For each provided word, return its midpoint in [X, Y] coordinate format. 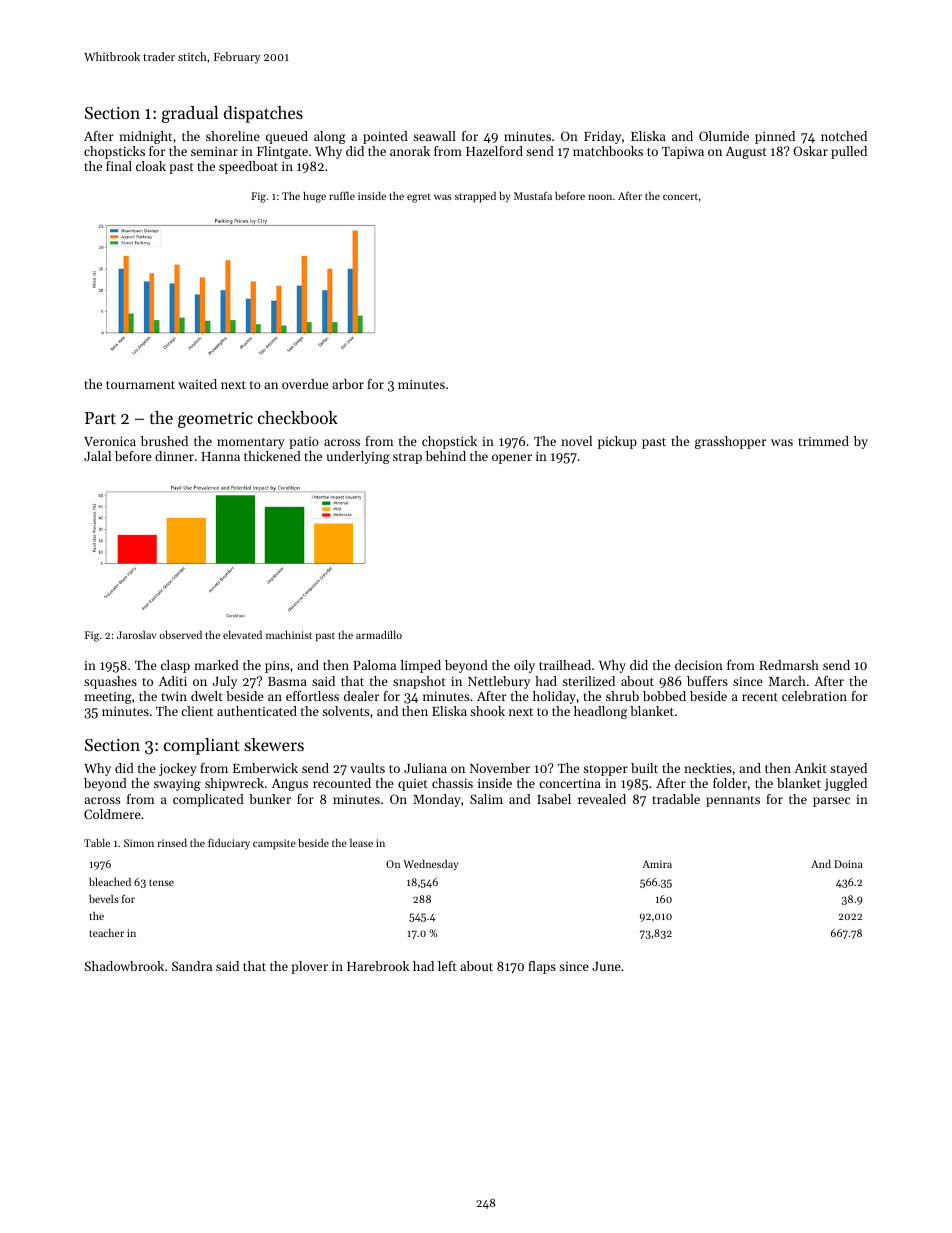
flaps [542, 967]
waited [197, 384]
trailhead [565, 665]
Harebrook [378, 966]
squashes [110, 682]
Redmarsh [789, 665]
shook [487, 711]
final [119, 166]
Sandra [192, 966]
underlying [358, 457]
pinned [775, 137]
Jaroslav [136, 635]
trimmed [823, 441]
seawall [434, 136]
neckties [708, 768]
